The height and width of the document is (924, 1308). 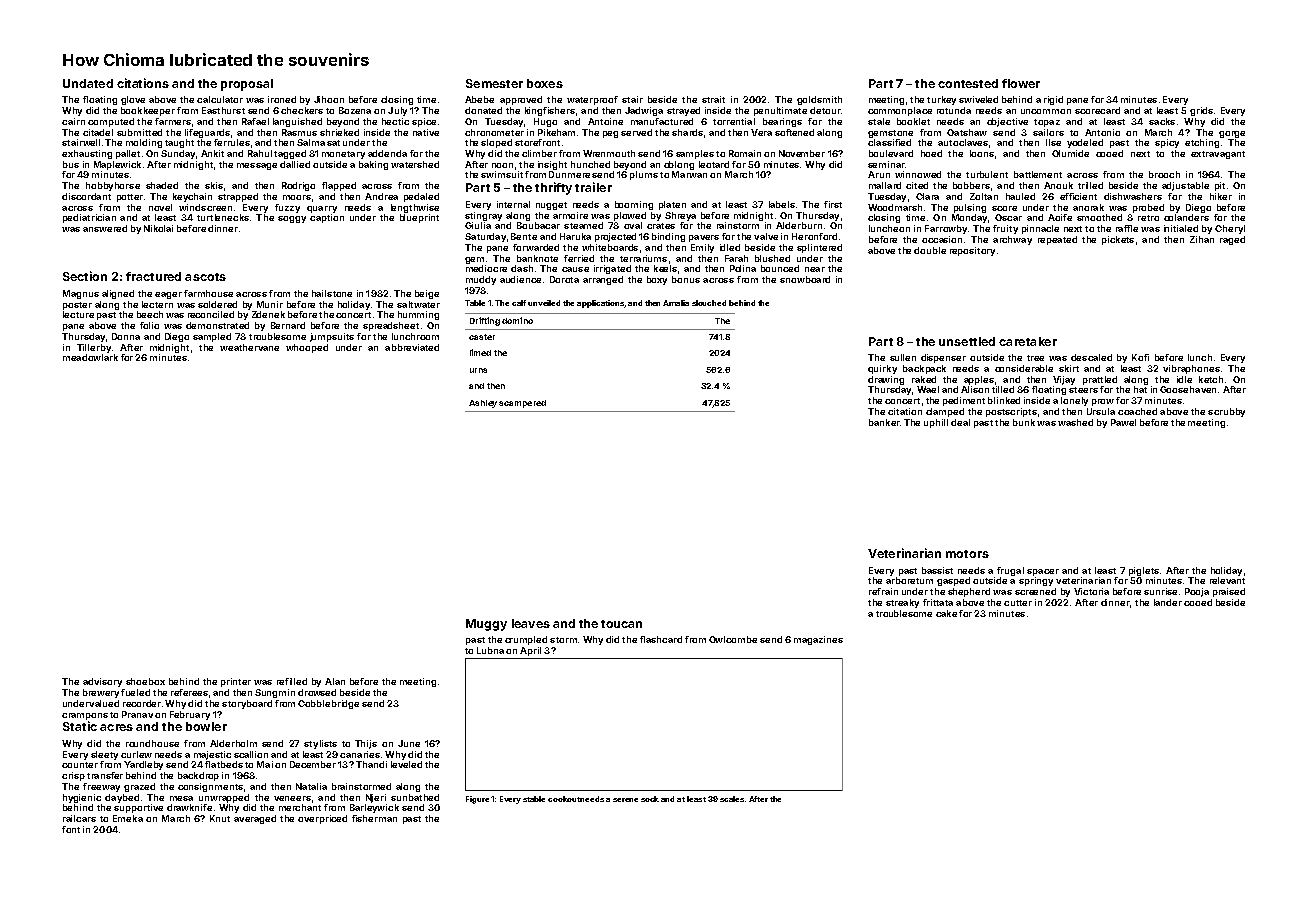 What do you see at coordinates (133, 100) in the document?
I see `glove` at bounding box center [133, 100].
